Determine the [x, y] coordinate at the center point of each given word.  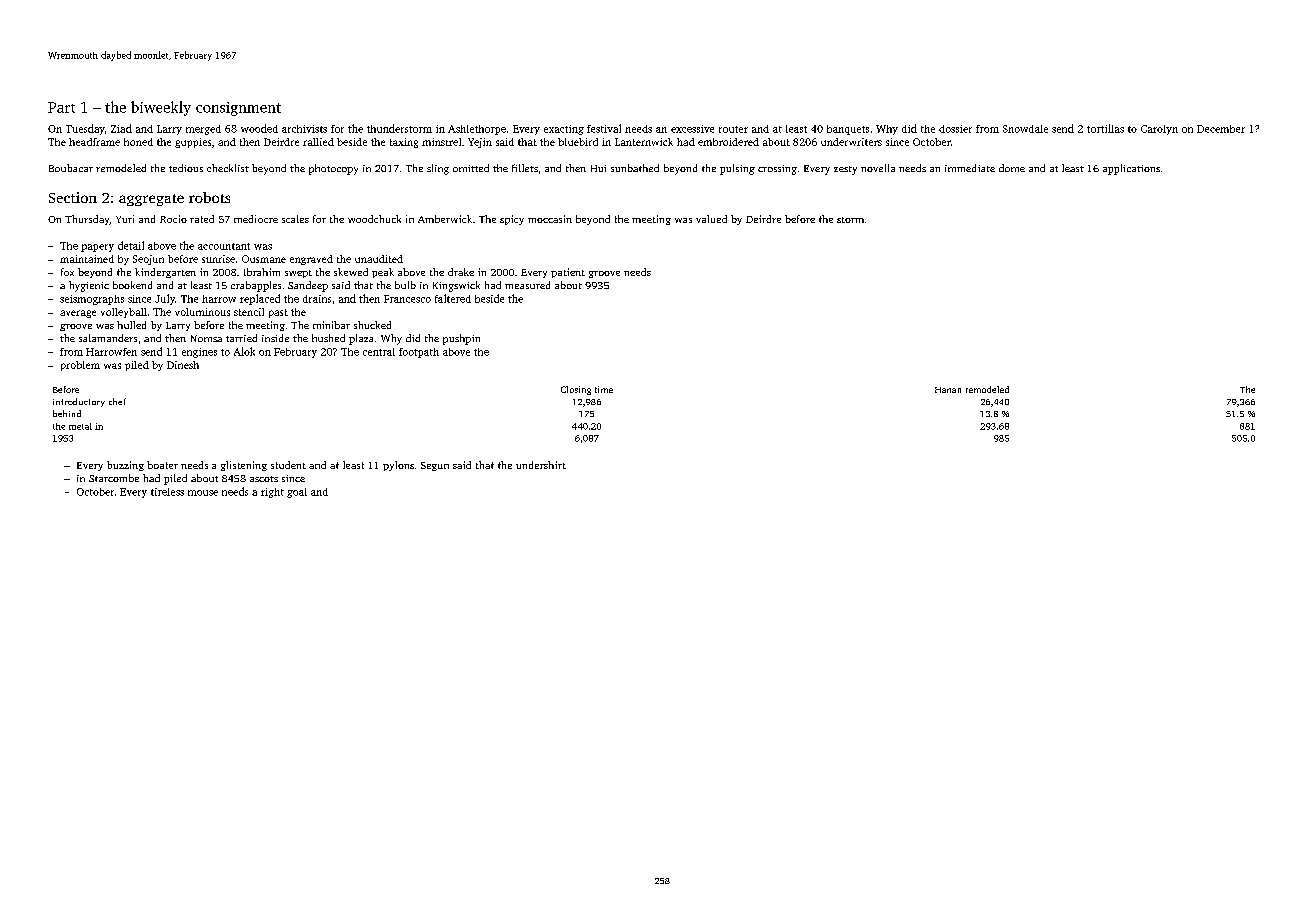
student [288, 465]
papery [97, 248]
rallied [318, 142]
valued [711, 219]
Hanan [948, 390]
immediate [970, 168]
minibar [331, 325]
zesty [845, 170]
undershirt [541, 465]
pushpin [461, 339]
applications [1131, 169]
